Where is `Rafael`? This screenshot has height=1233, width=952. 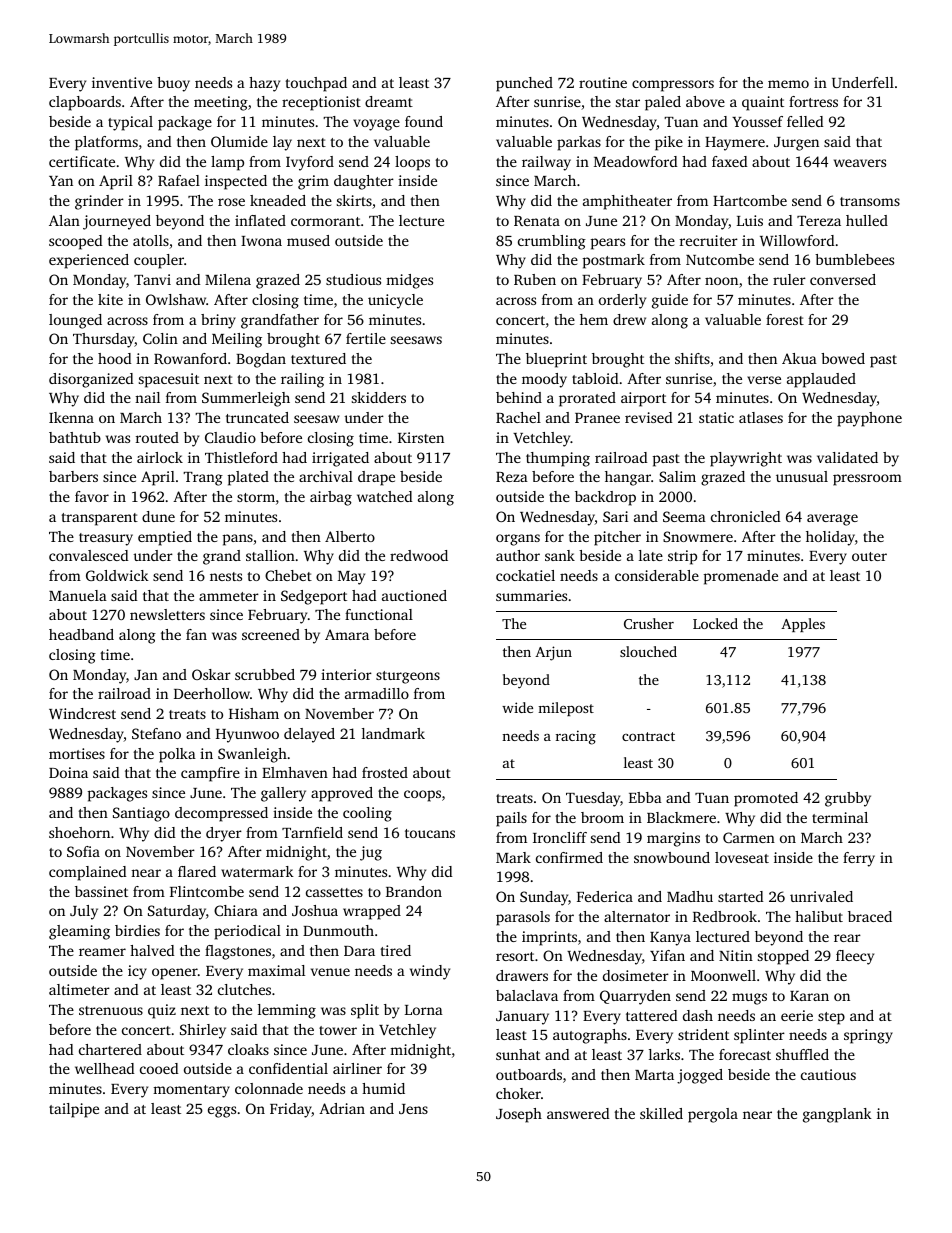 Rafael is located at coordinates (179, 180).
